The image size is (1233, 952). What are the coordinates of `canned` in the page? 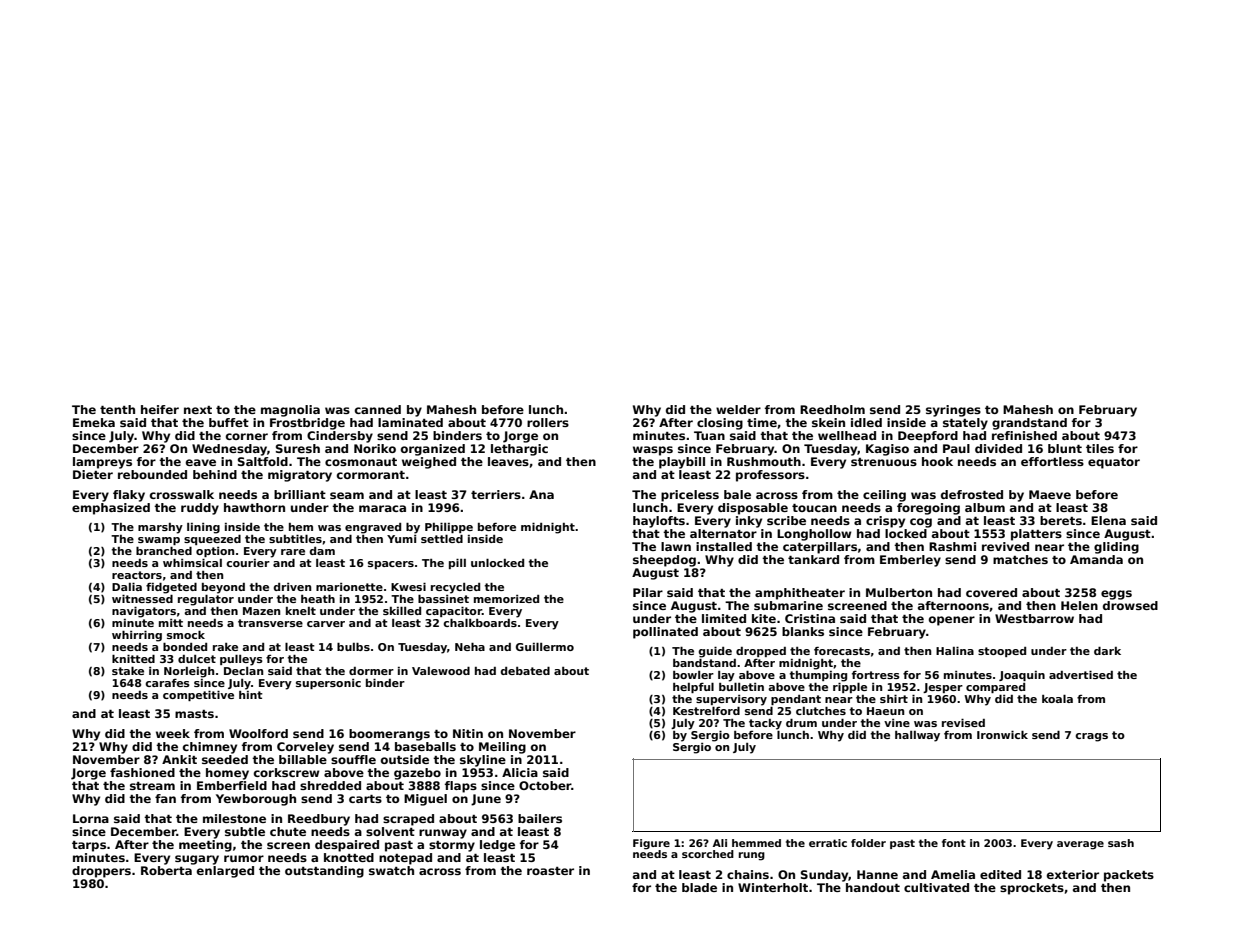 It's located at (378, 409).
